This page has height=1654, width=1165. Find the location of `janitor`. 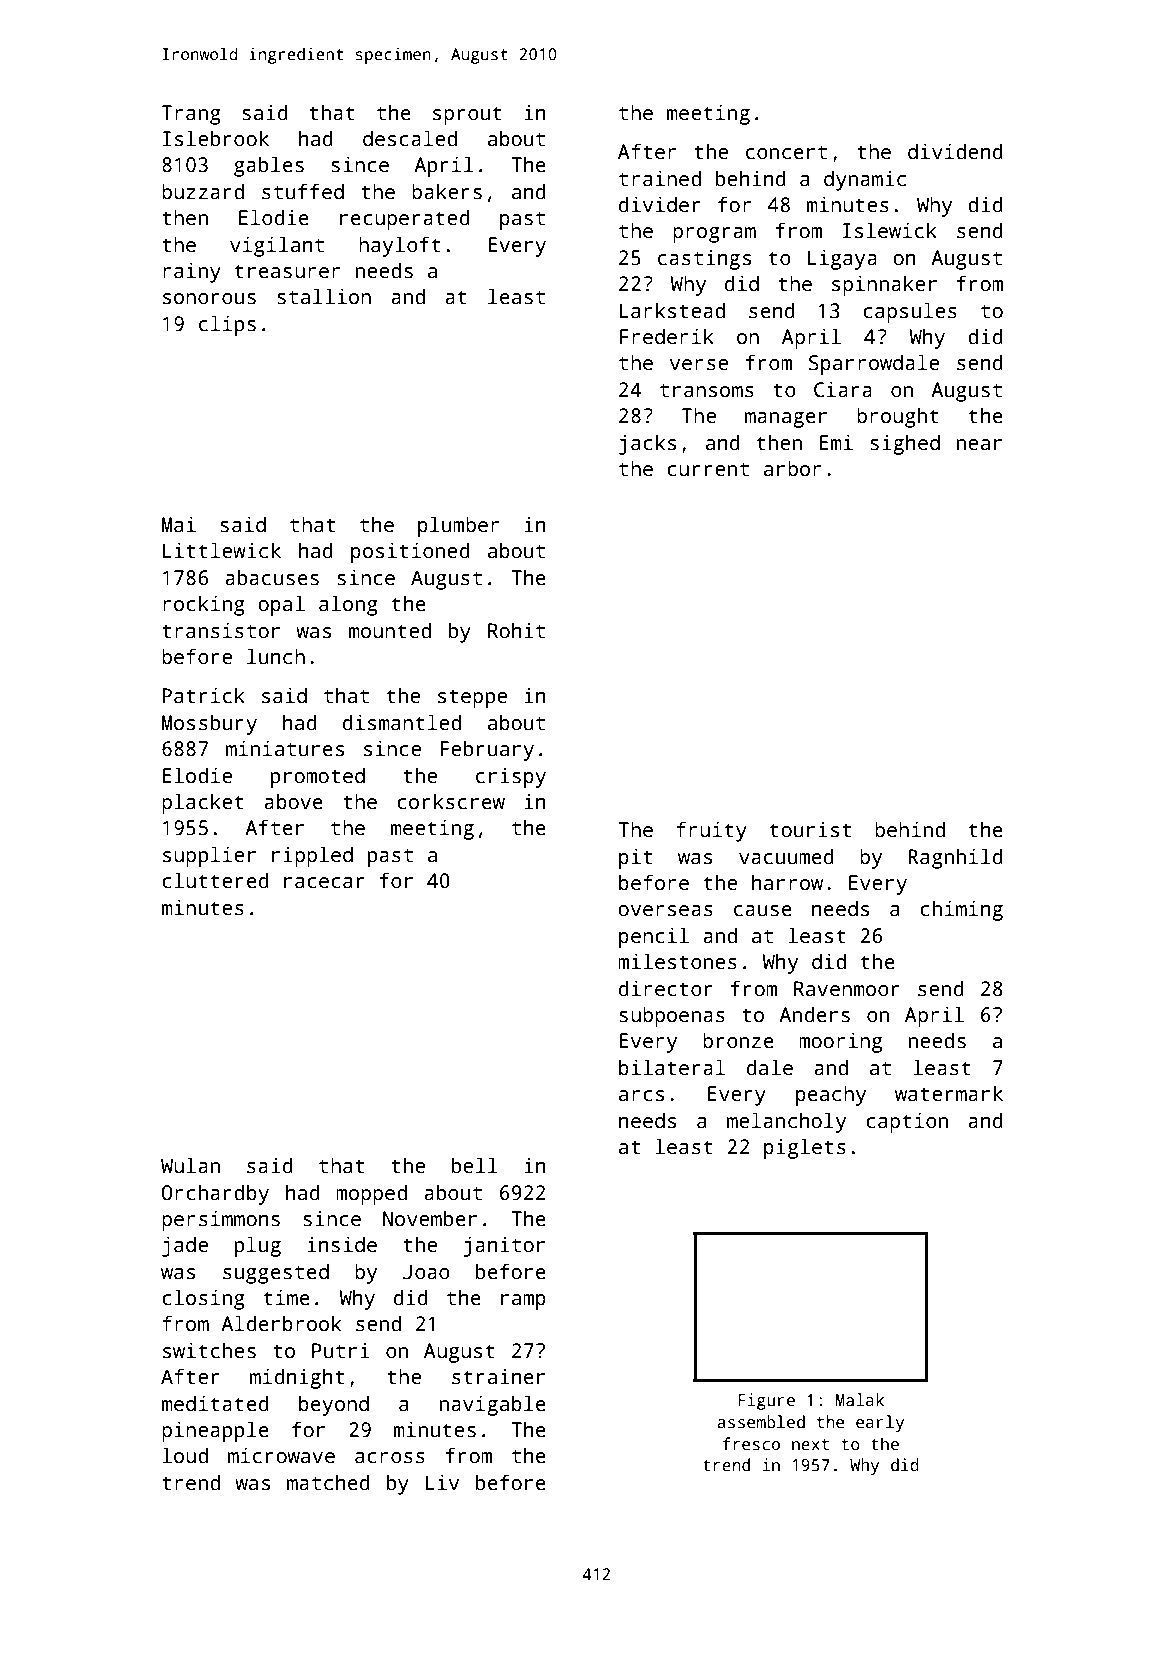

janitor is located at coordinates (504, 1246).
